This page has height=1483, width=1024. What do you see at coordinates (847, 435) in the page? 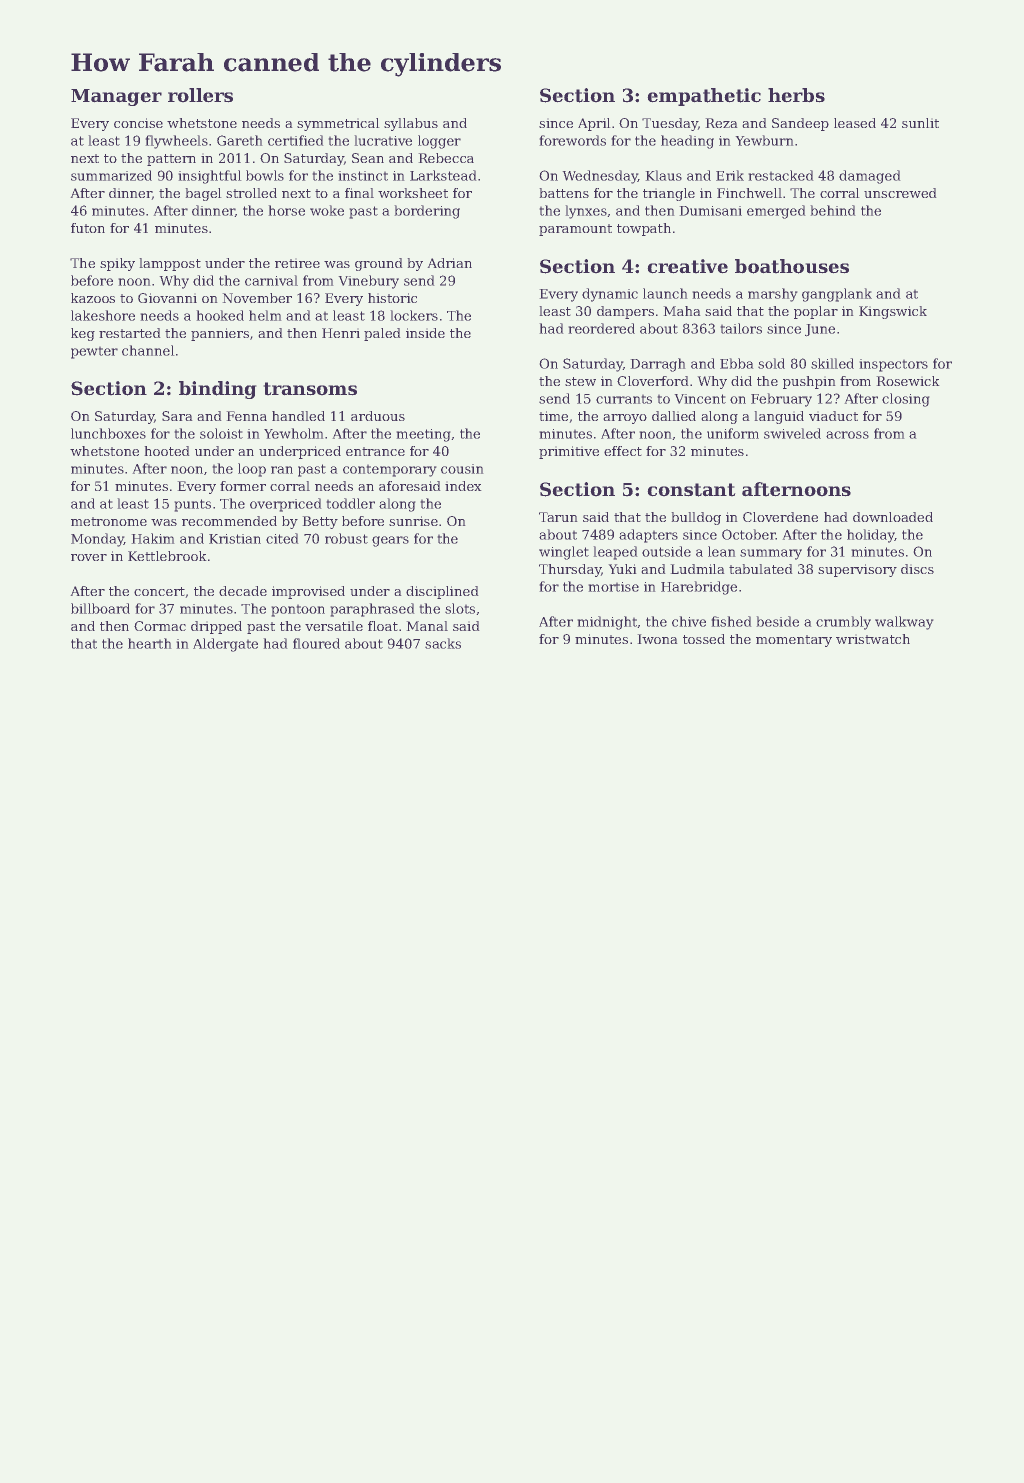
I see `across` at bounding box center [847, 435].
